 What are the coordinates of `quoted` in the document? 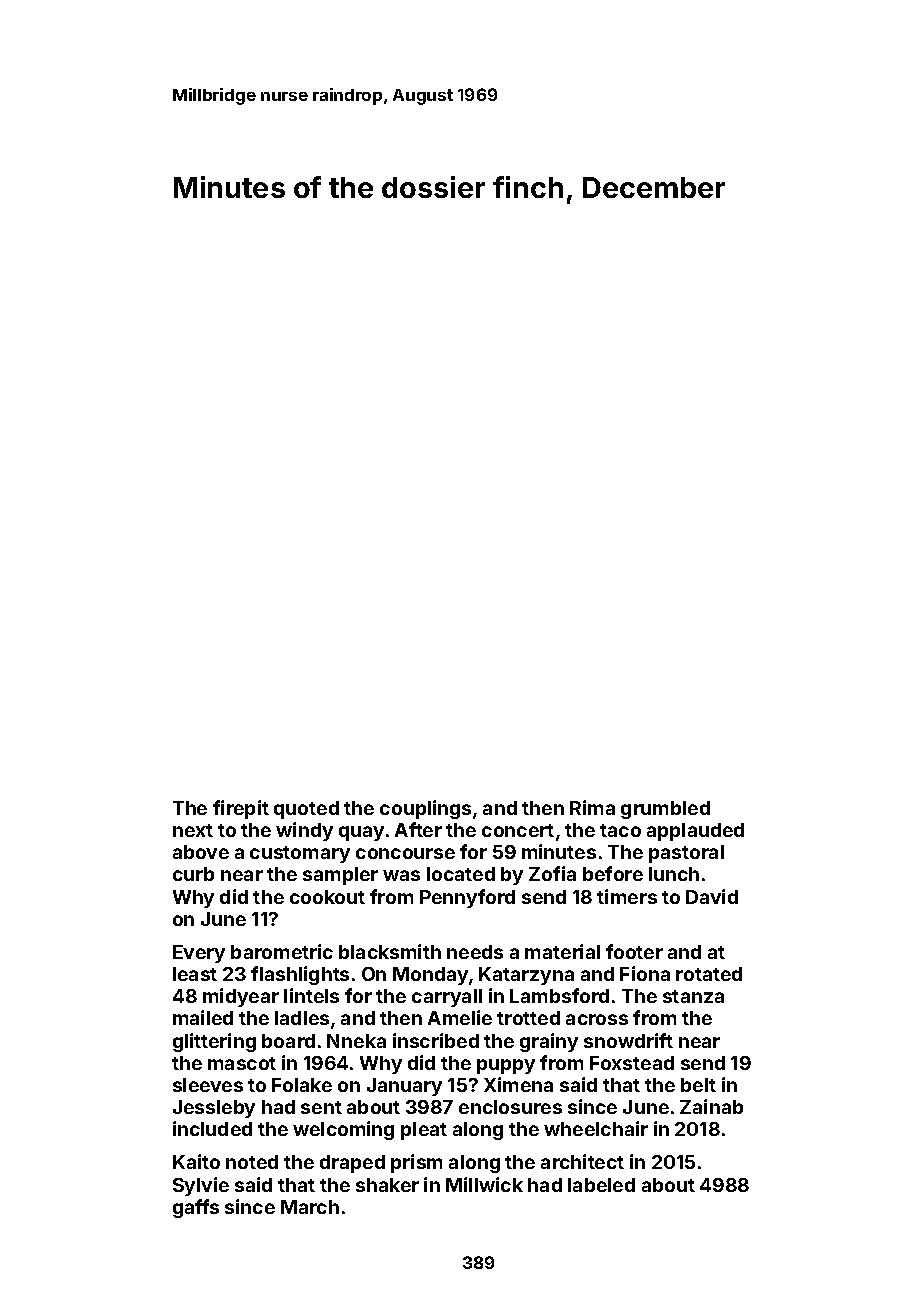 It's located at (306, 810).
